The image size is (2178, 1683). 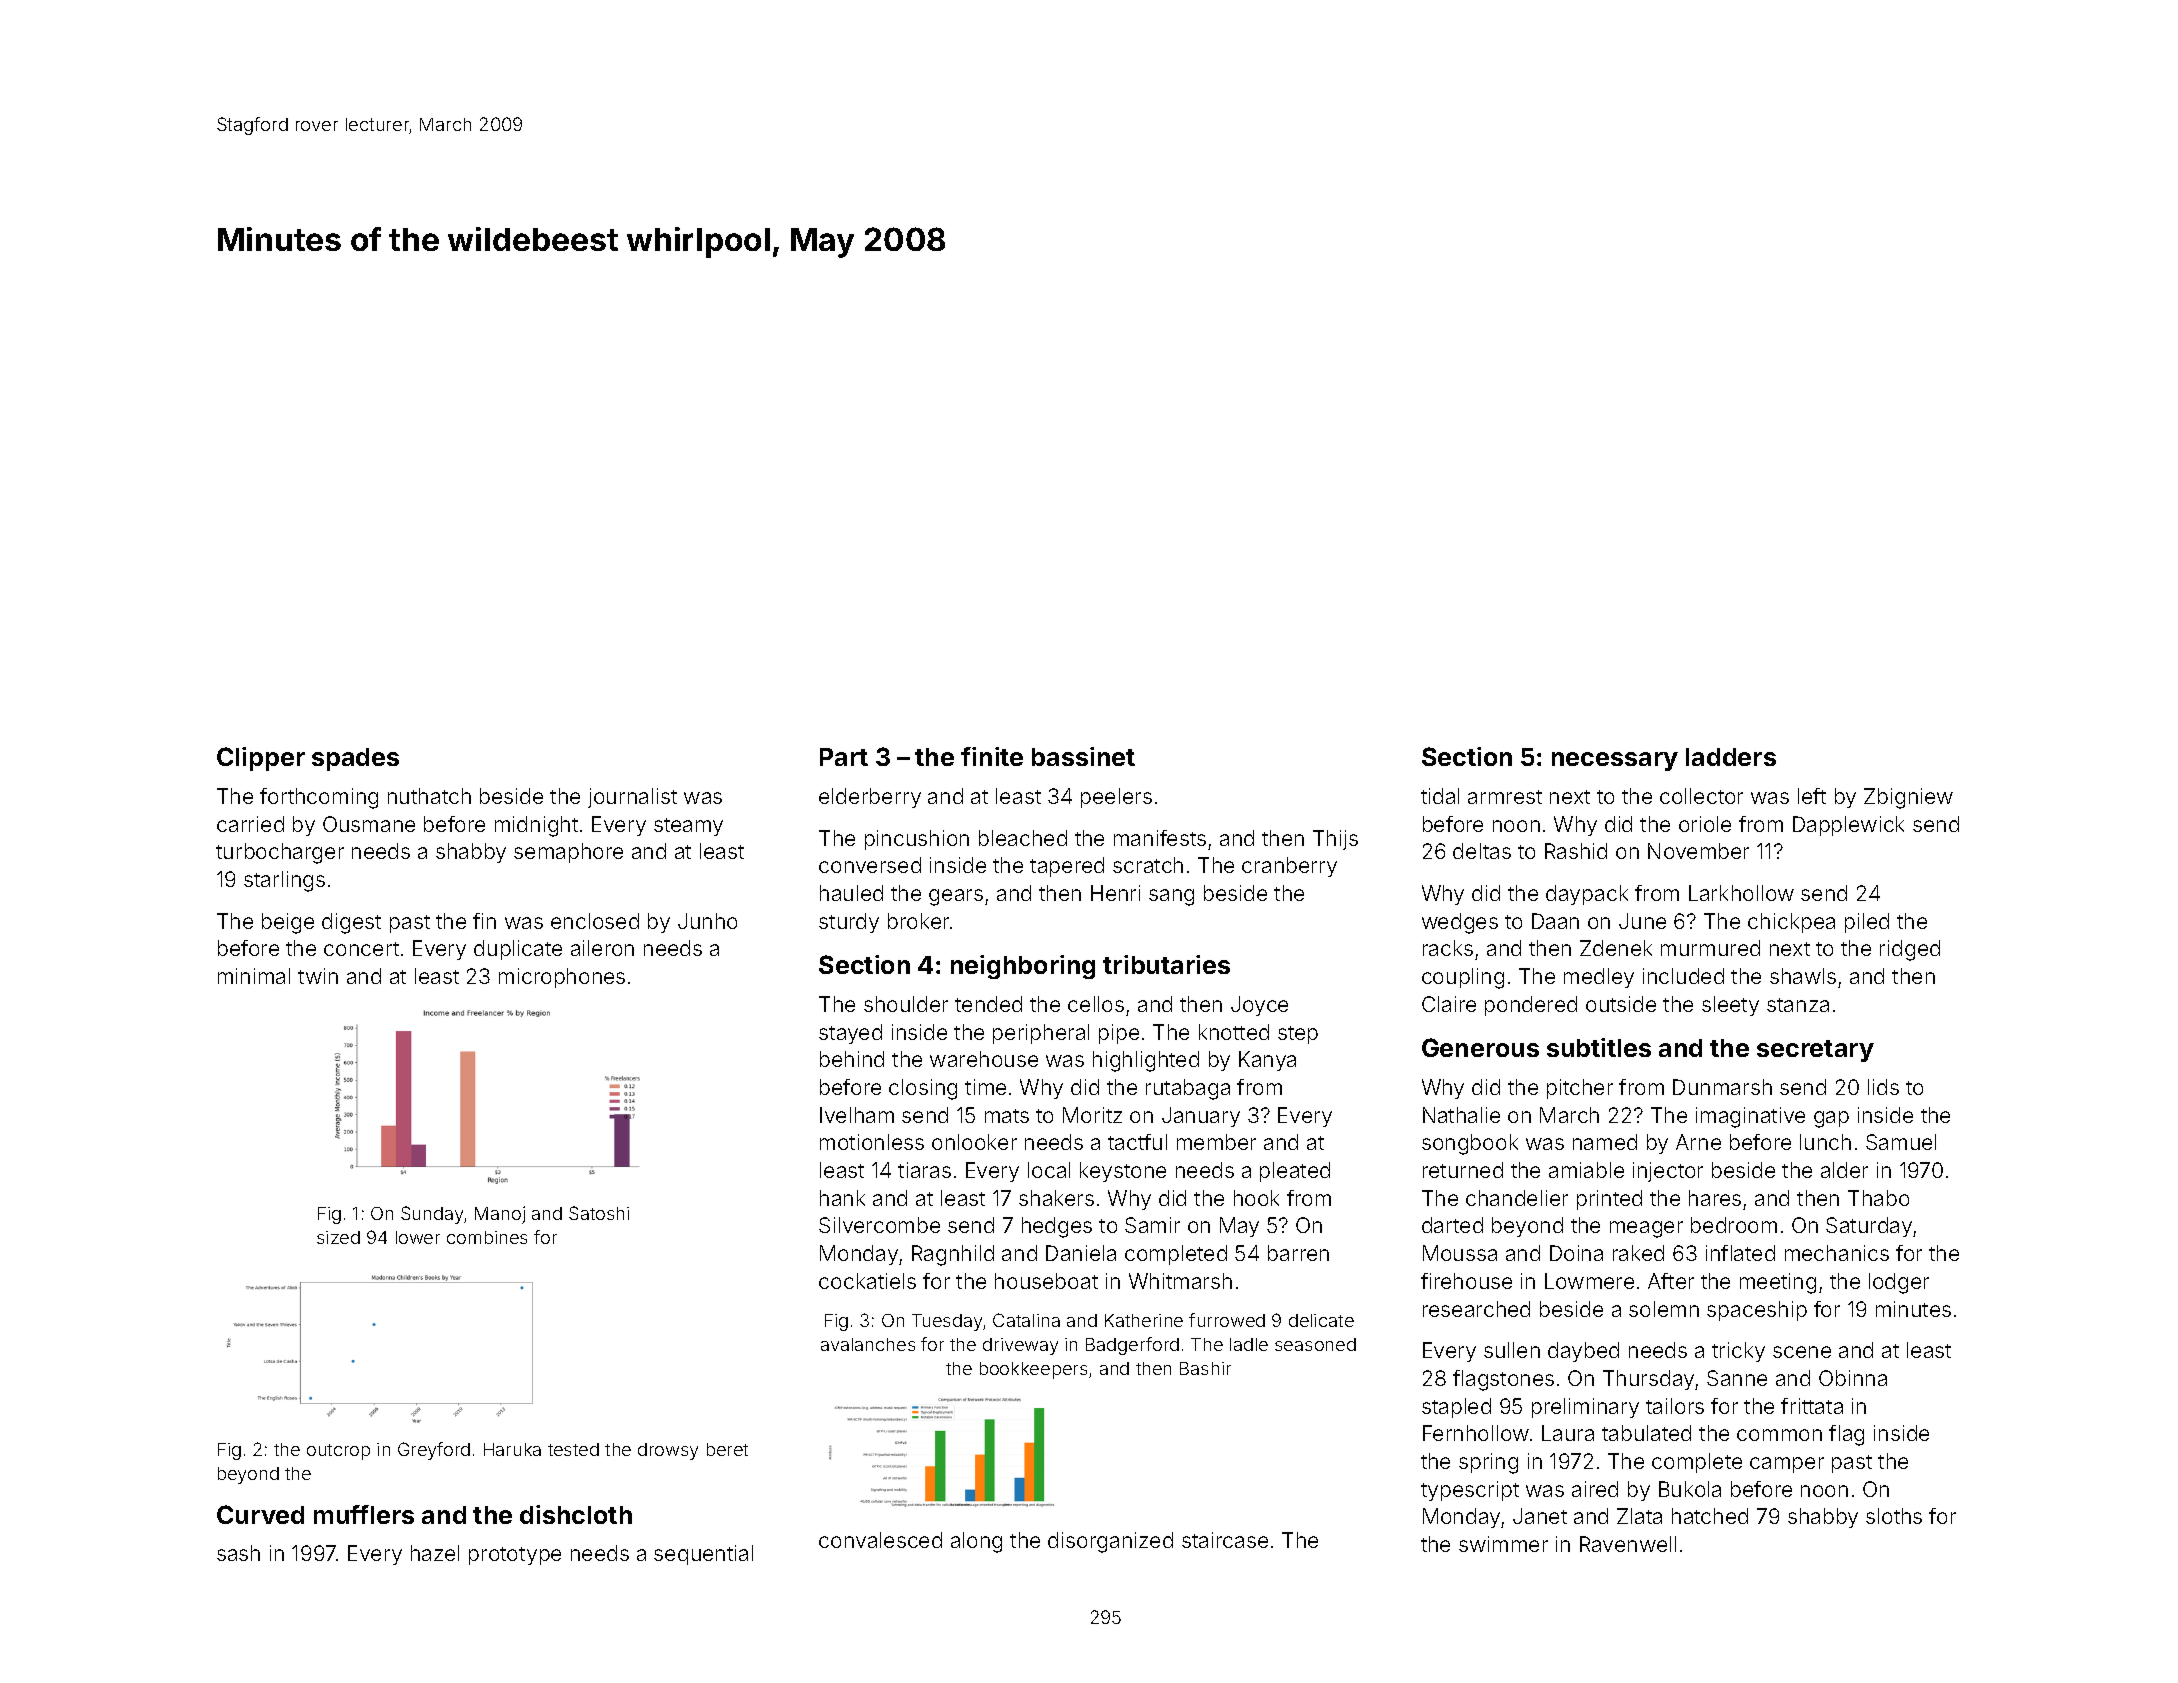 What do you see at coordinates (576, 1514) in the screenshot?
I see `dishcloth` at bounding box center [576, 1514].
